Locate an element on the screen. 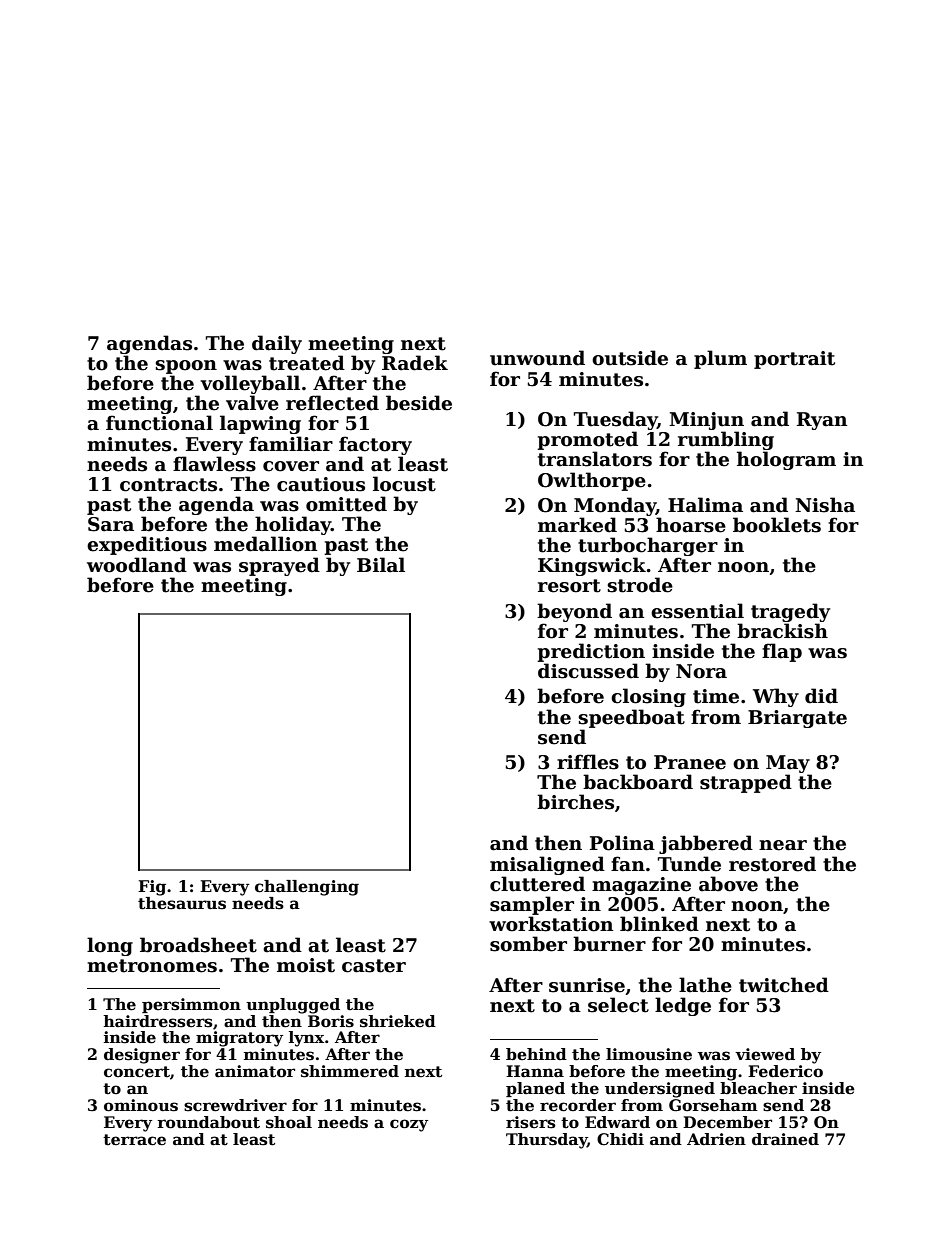 Image resolution: width=952 pixels, height=1233 pixels. expeditious is located at coordinates (147, 545).
